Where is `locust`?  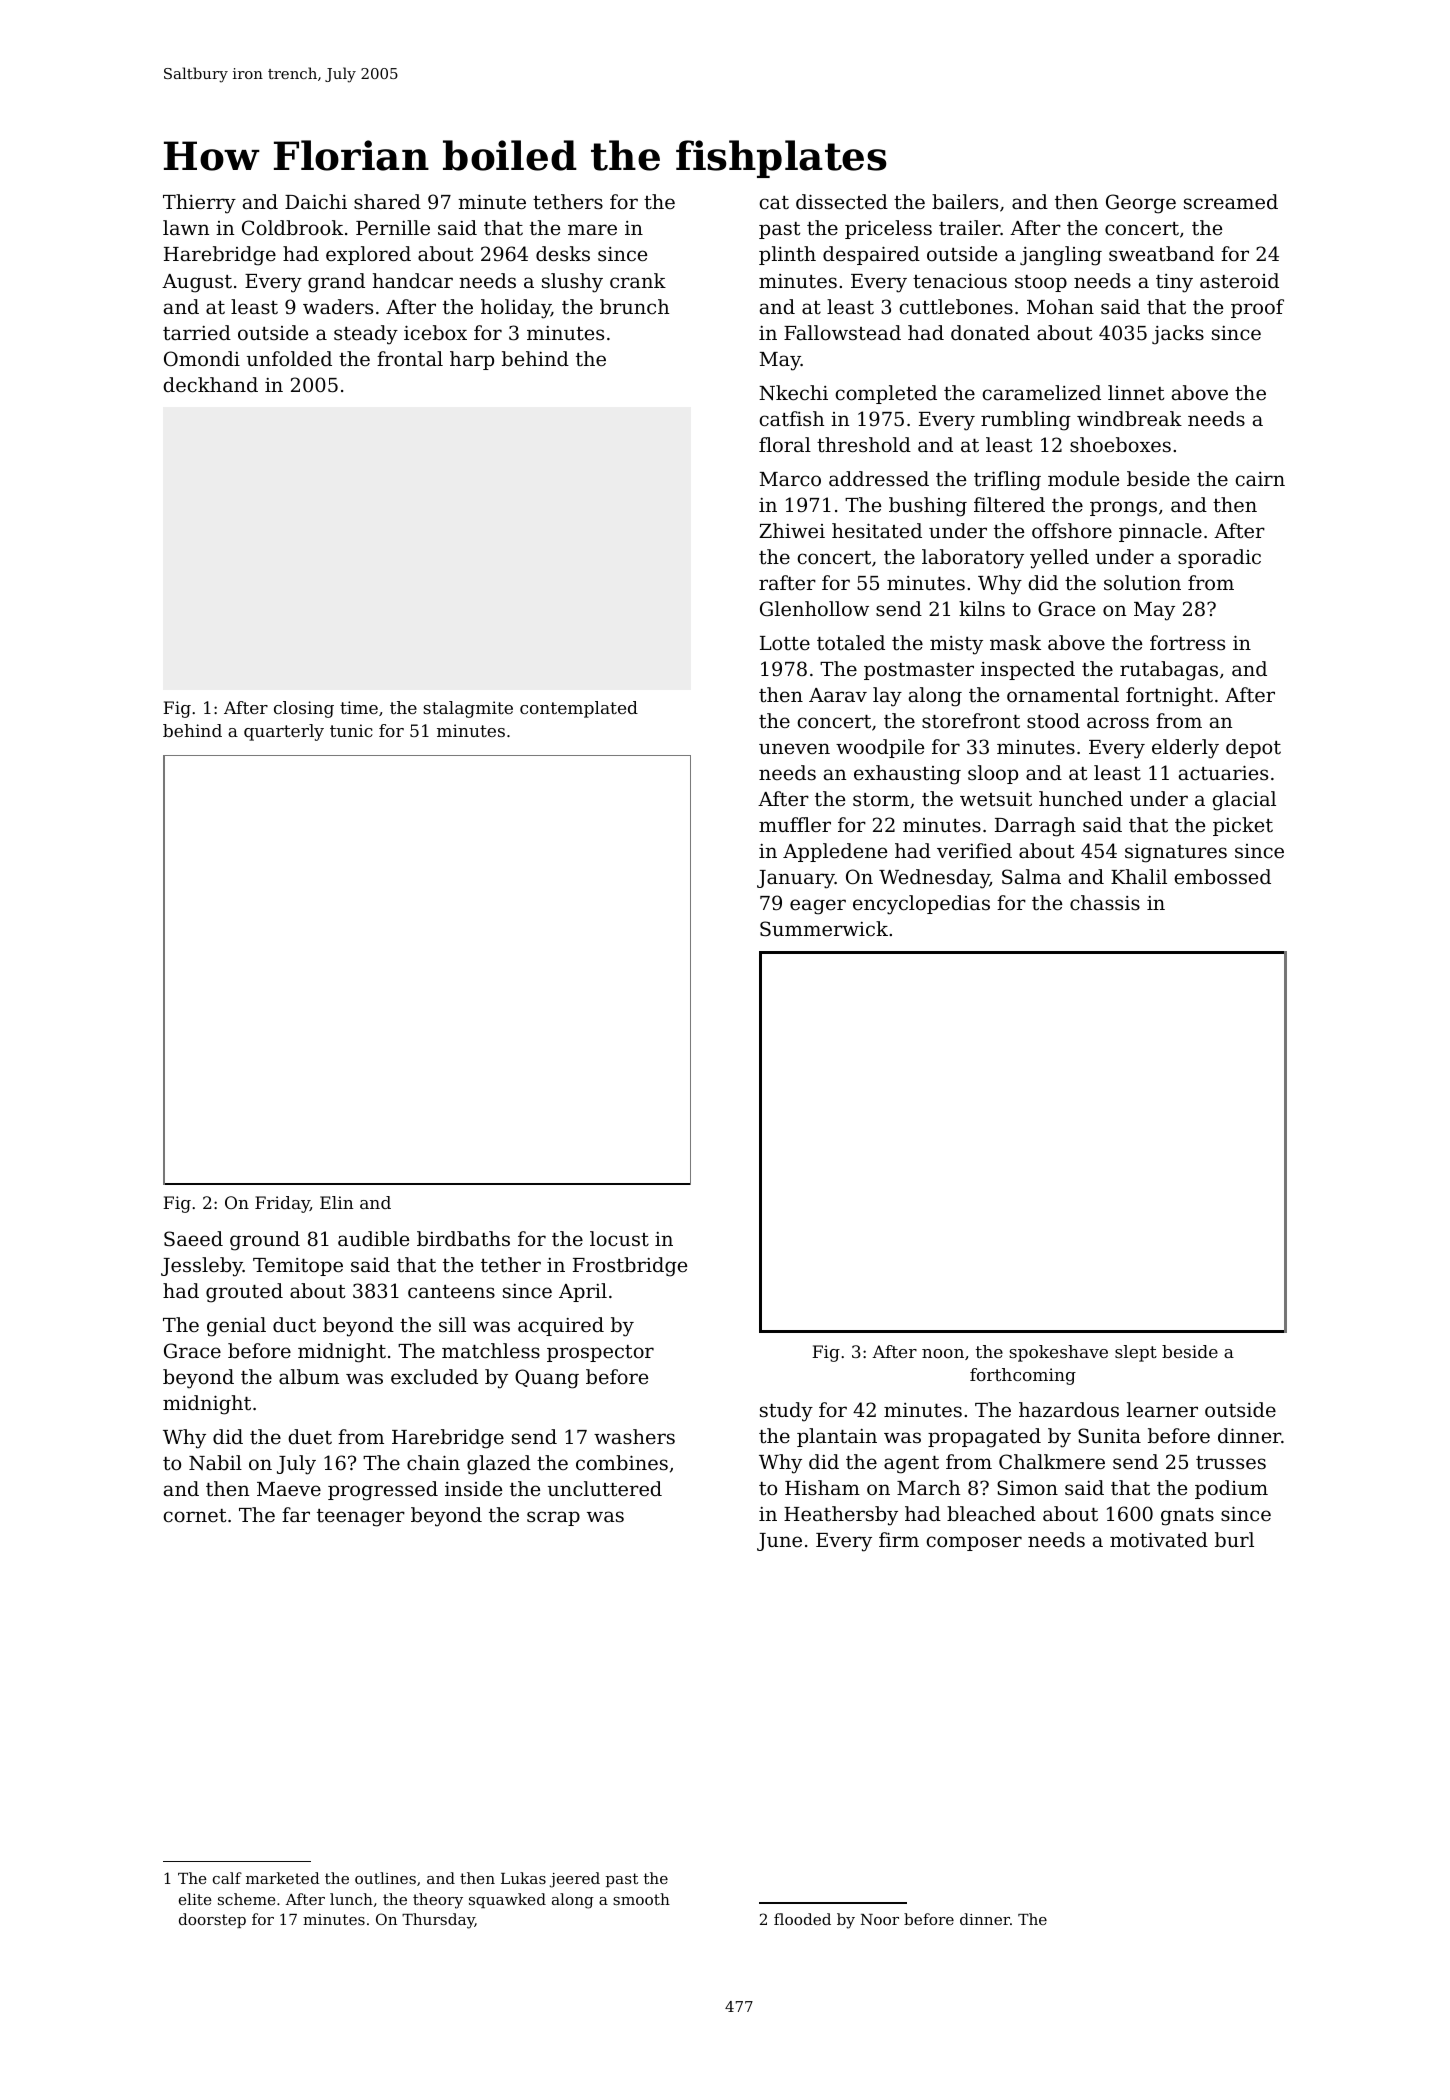 locust is located at coordinates (619, 1238).
